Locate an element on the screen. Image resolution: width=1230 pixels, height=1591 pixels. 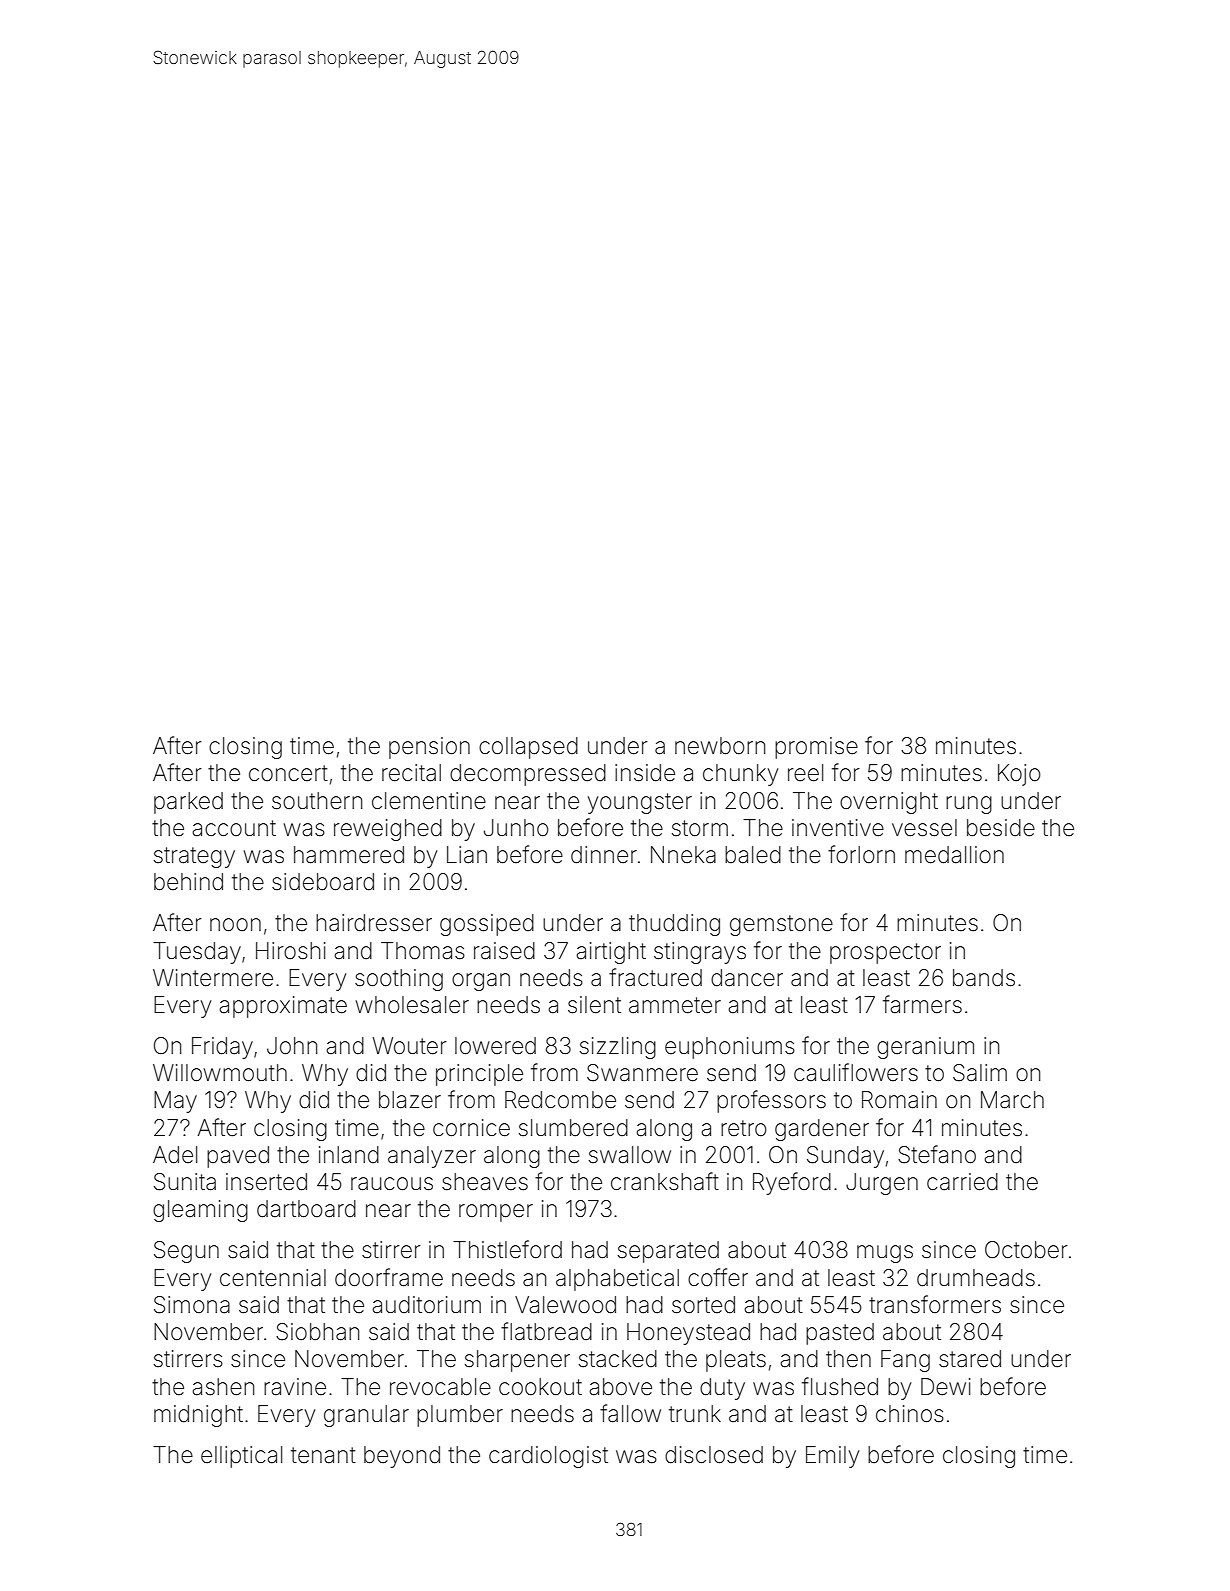
doorframe is located at coordinates (389, 1277).
